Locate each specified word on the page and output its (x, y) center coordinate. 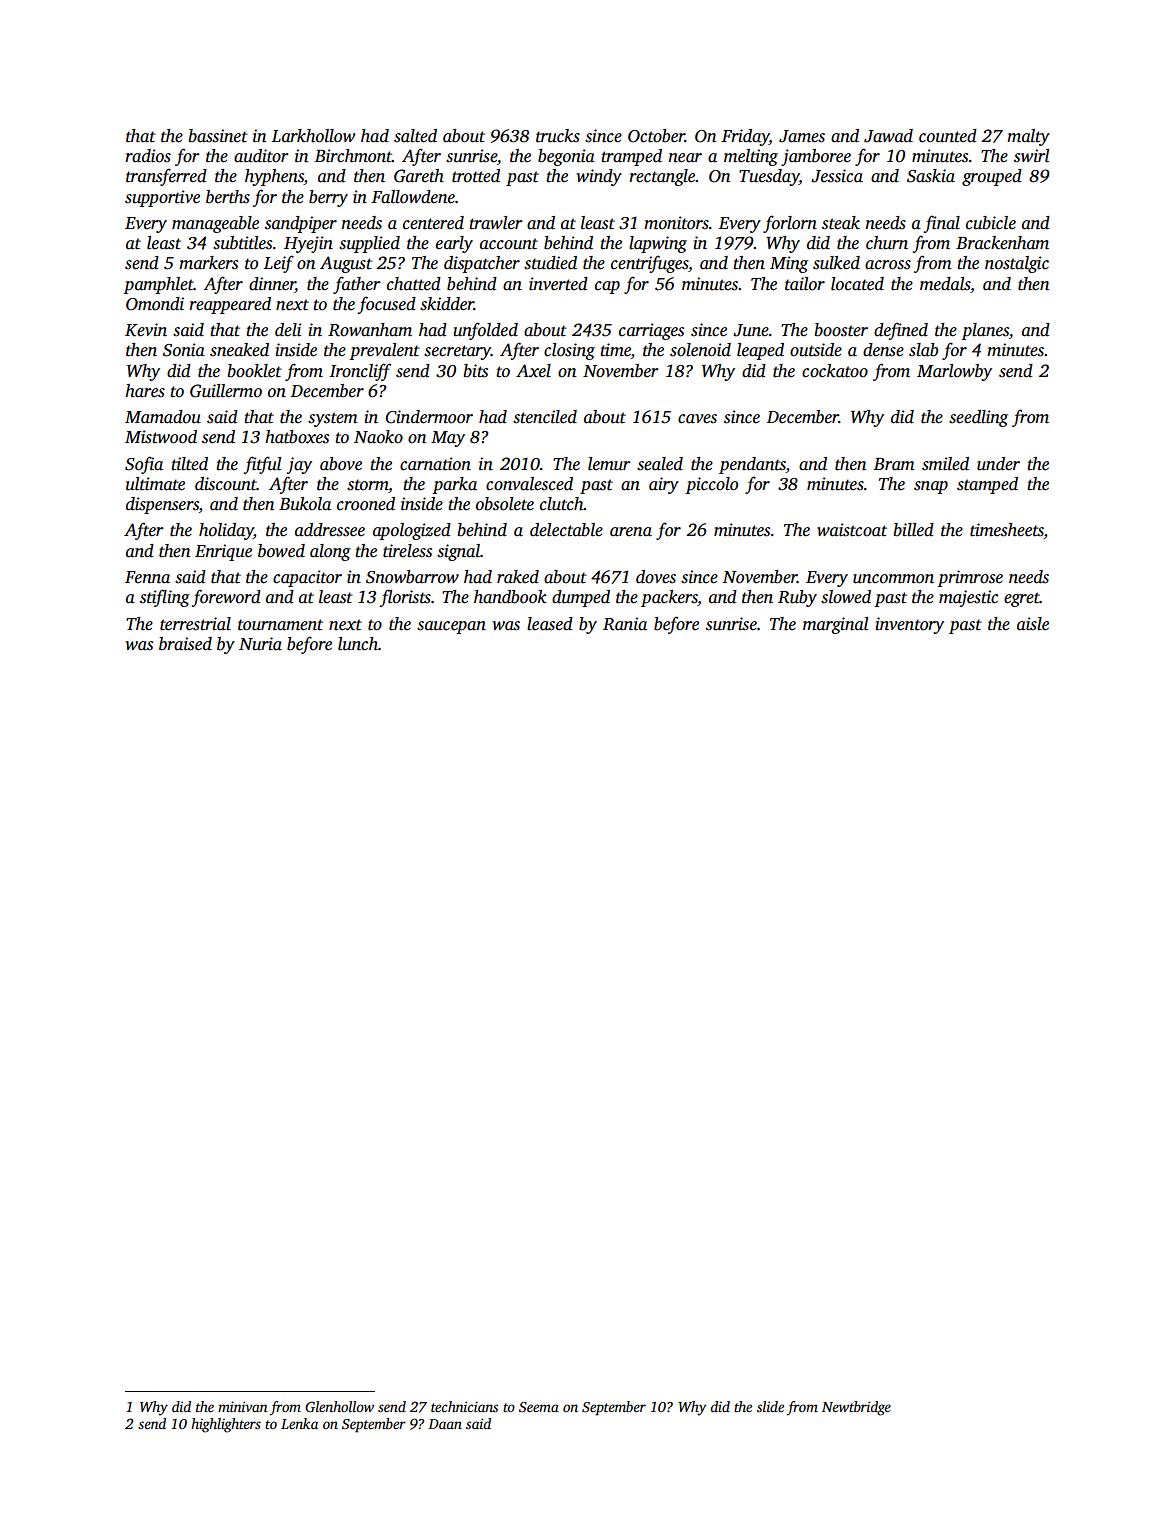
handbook (510, 597)
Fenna (147, 577)
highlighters (226, 1425)
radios (148, 156)
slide (770, 1406)
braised (185, 644)
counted (948, 136)
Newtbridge (856, 1408)
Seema (539, 1407)
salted (415, 136)
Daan (445, 1424)
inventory (910, 625)
